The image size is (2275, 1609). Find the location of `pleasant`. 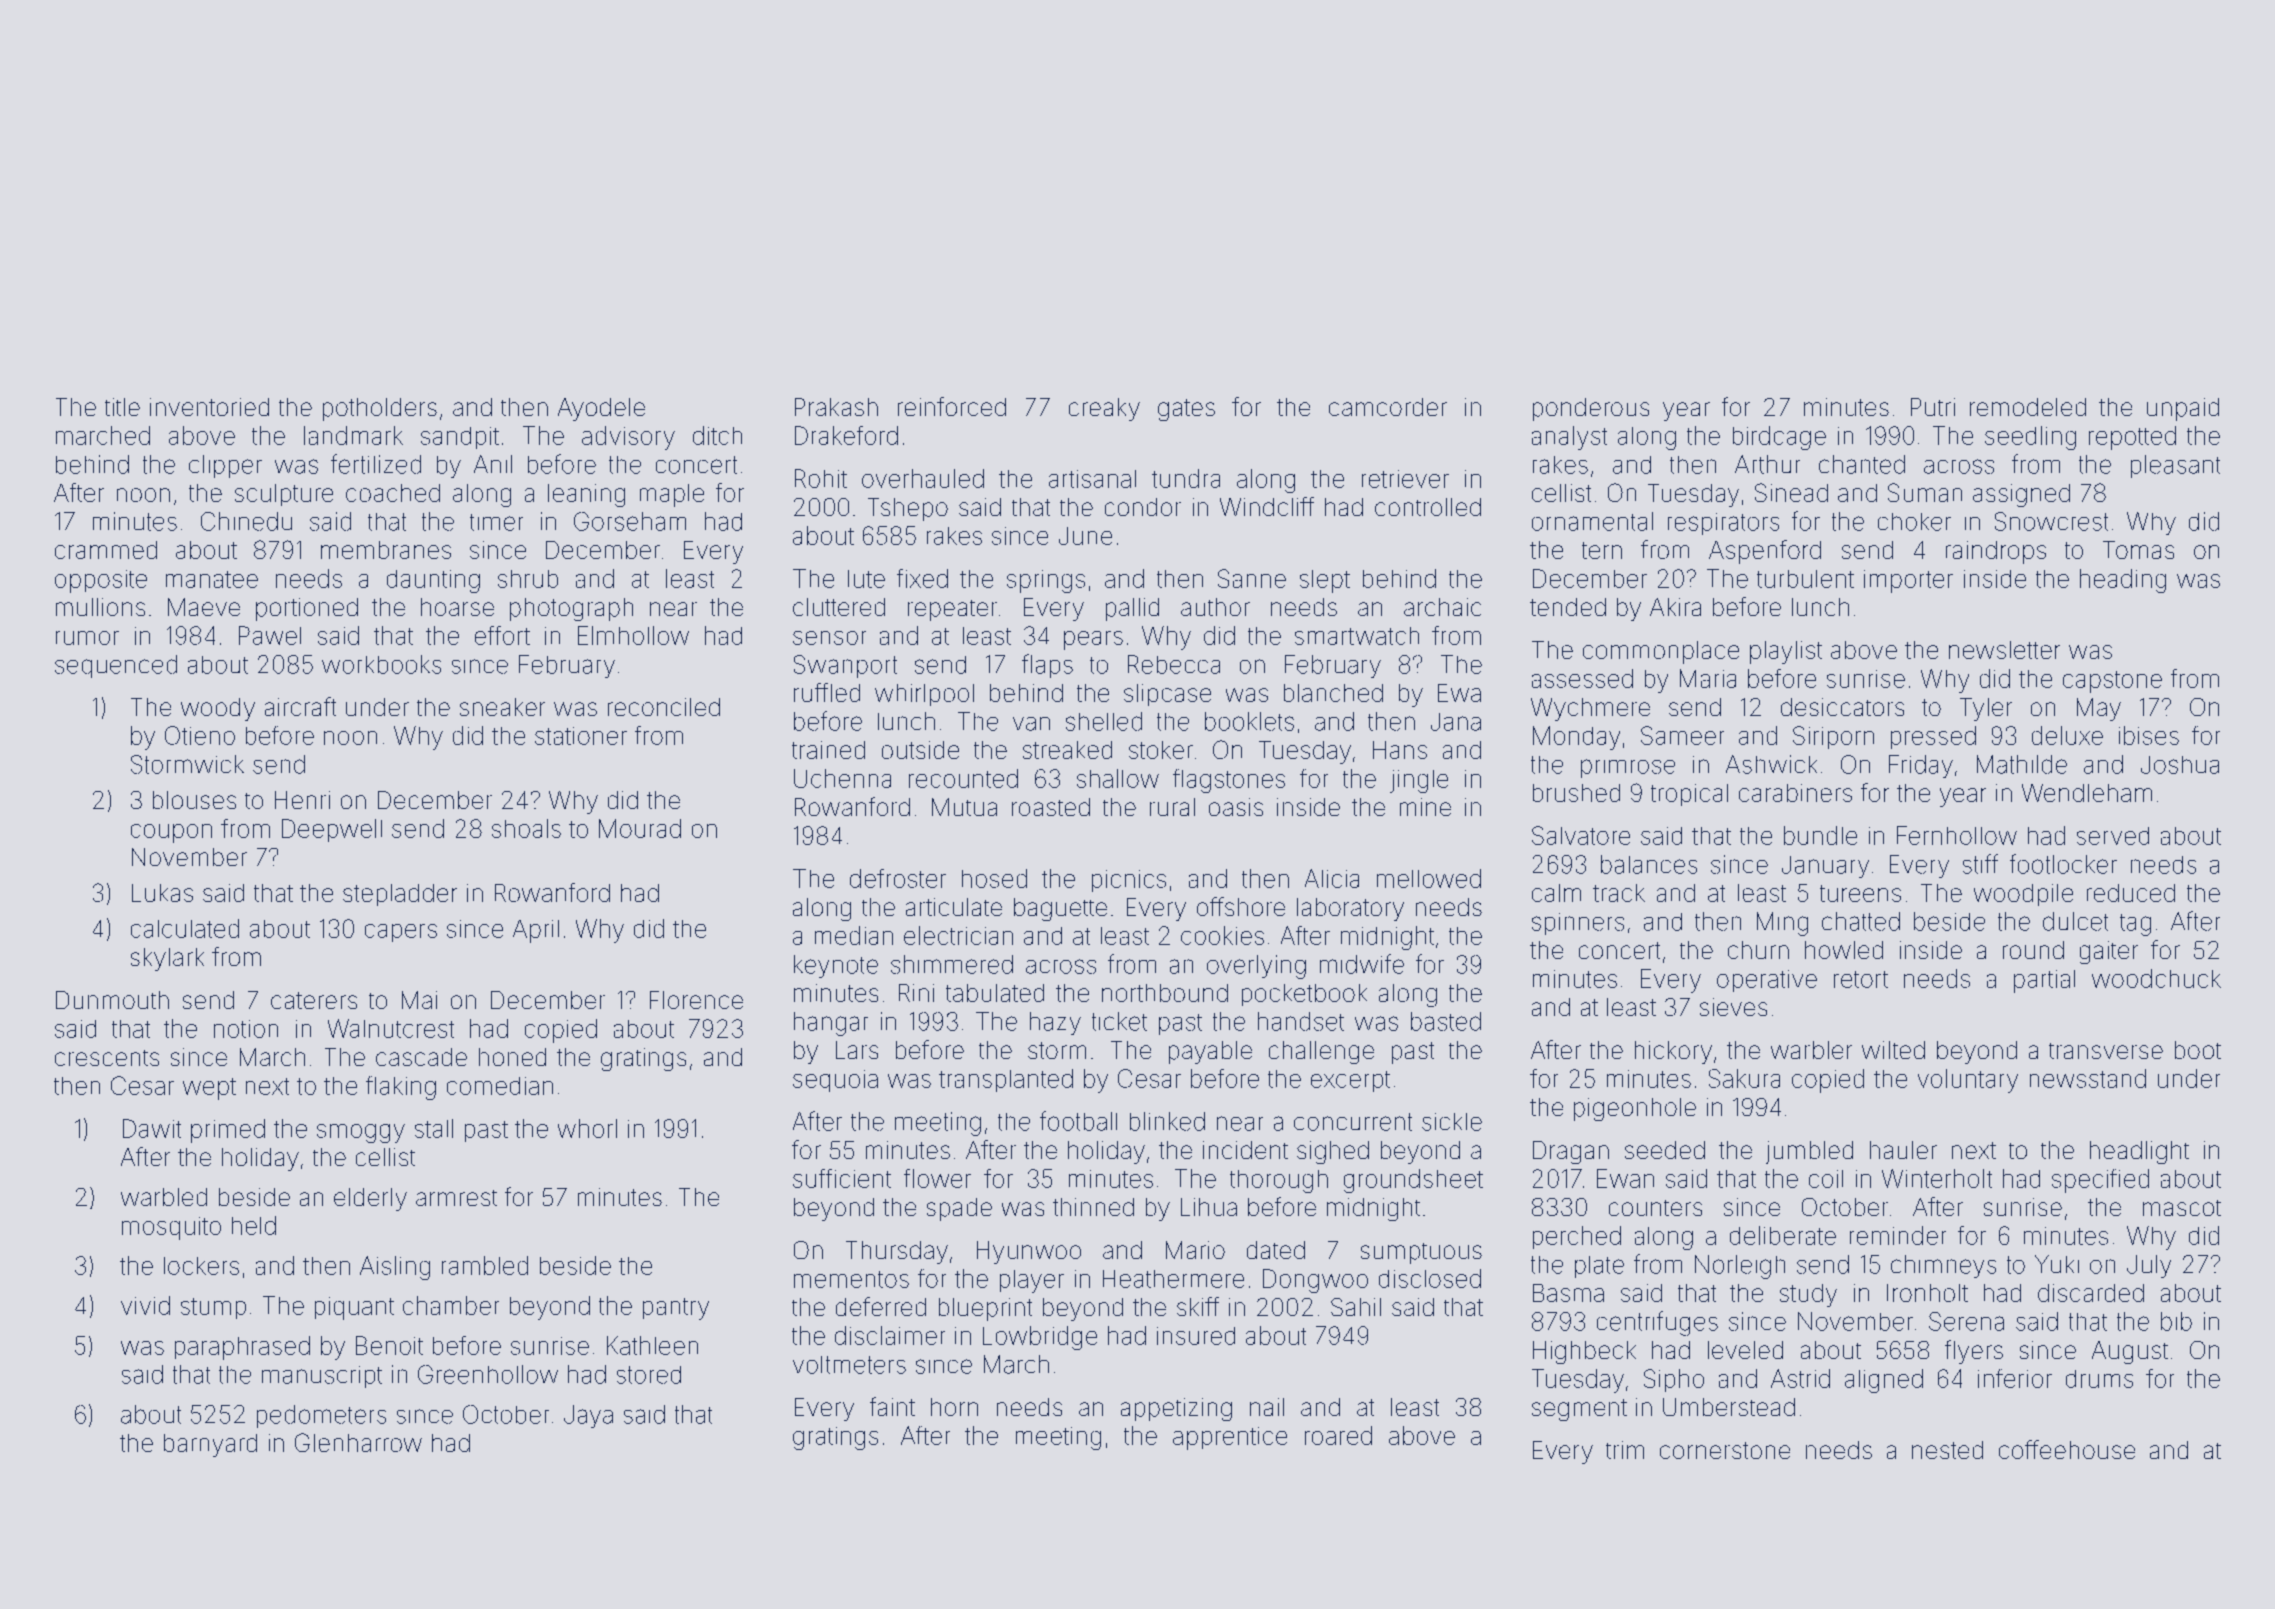

pleasant is located at coordinates (2175, 466).
